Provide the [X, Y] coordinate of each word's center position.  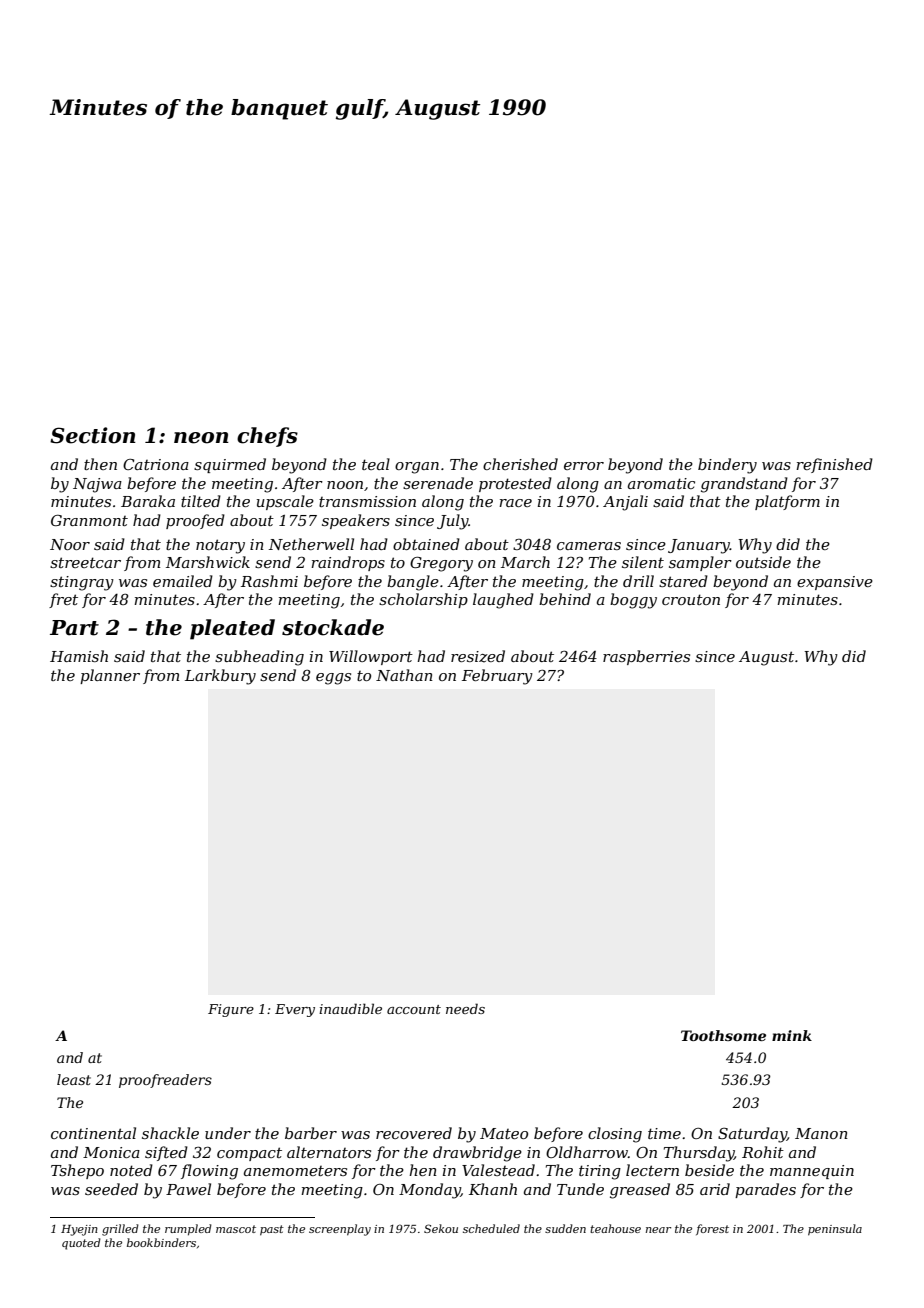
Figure [231, 1010]
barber [311, 1133]
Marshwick [208, 562]
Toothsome [723, 1035]
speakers [356, 521]
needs [465, 1008]
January [699, 546]
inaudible [350, 1008]
